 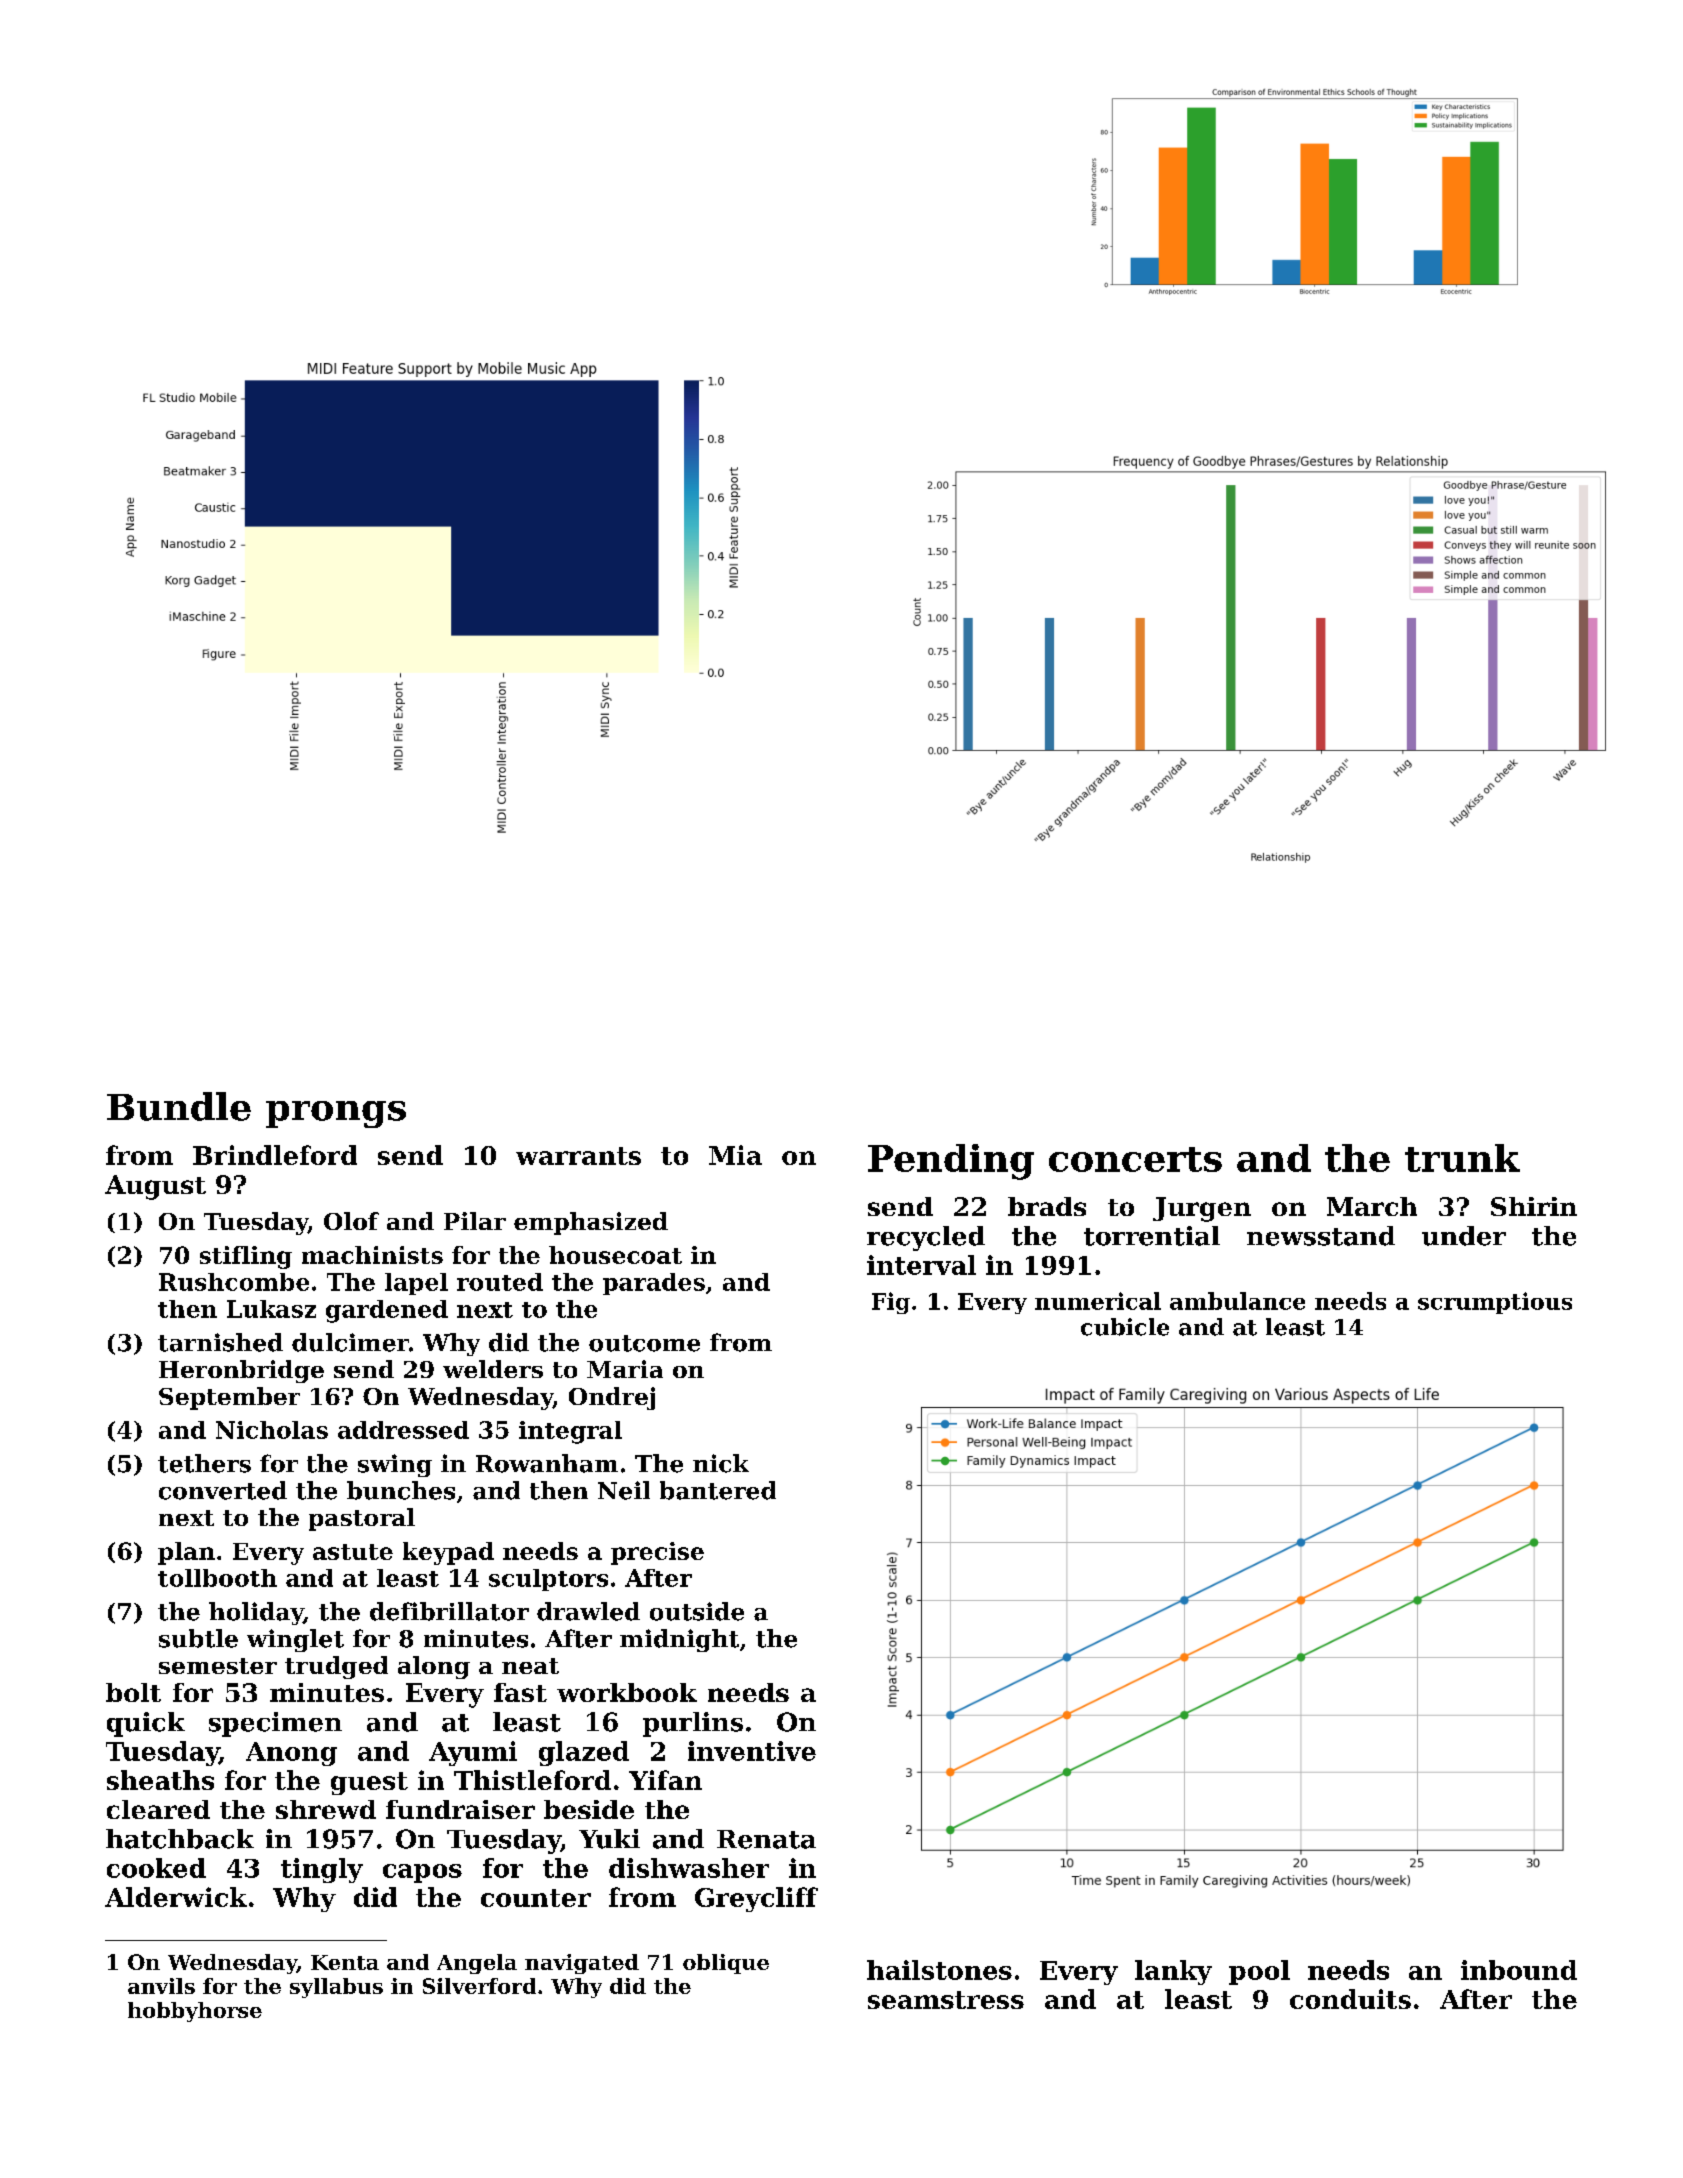 What do you see at coordinates (1350, 1999) in the image?
I see `conduits` at bounding box center [1350, 1999].
